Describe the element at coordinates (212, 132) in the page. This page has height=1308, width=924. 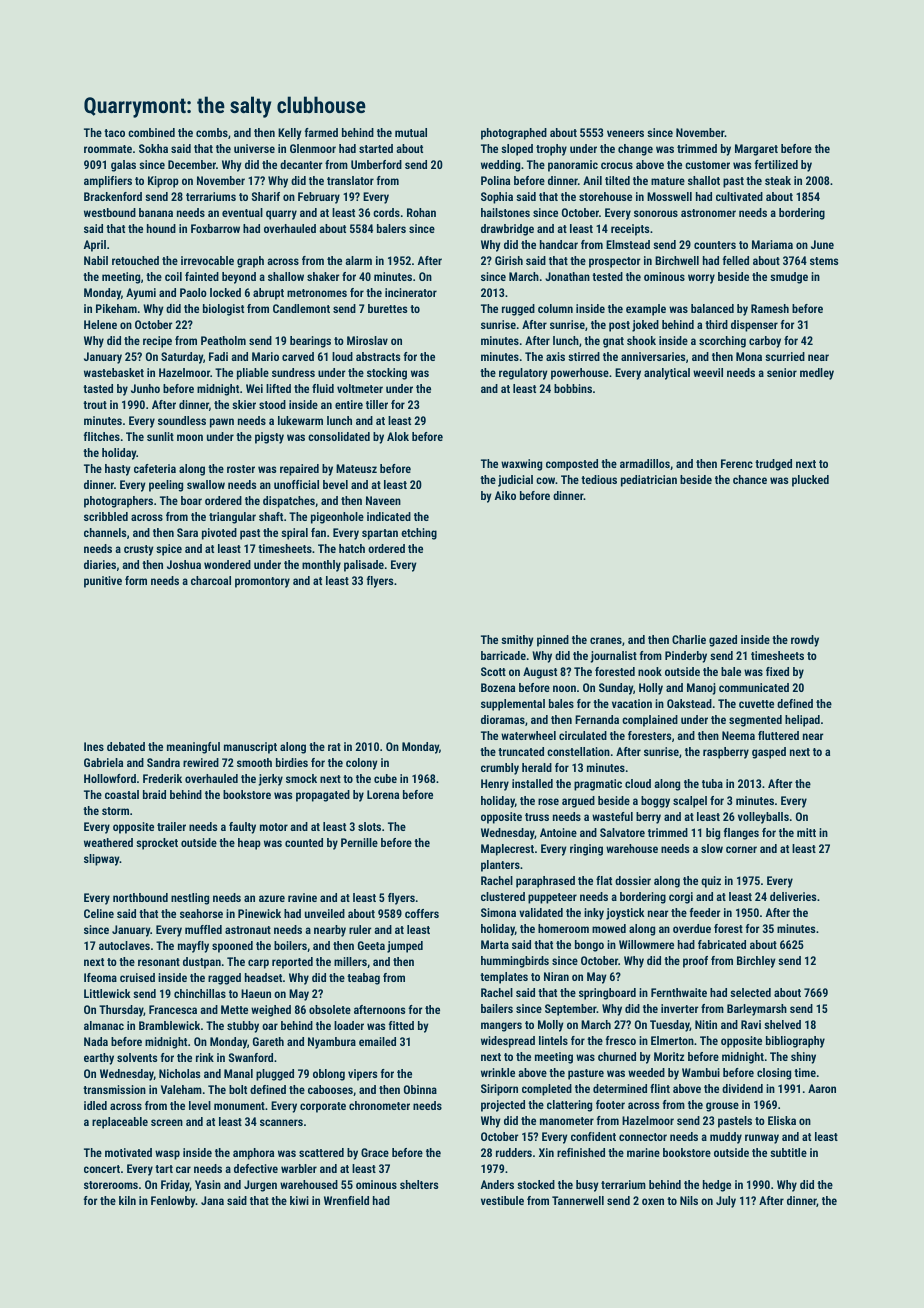
I see `combs` at that location.
